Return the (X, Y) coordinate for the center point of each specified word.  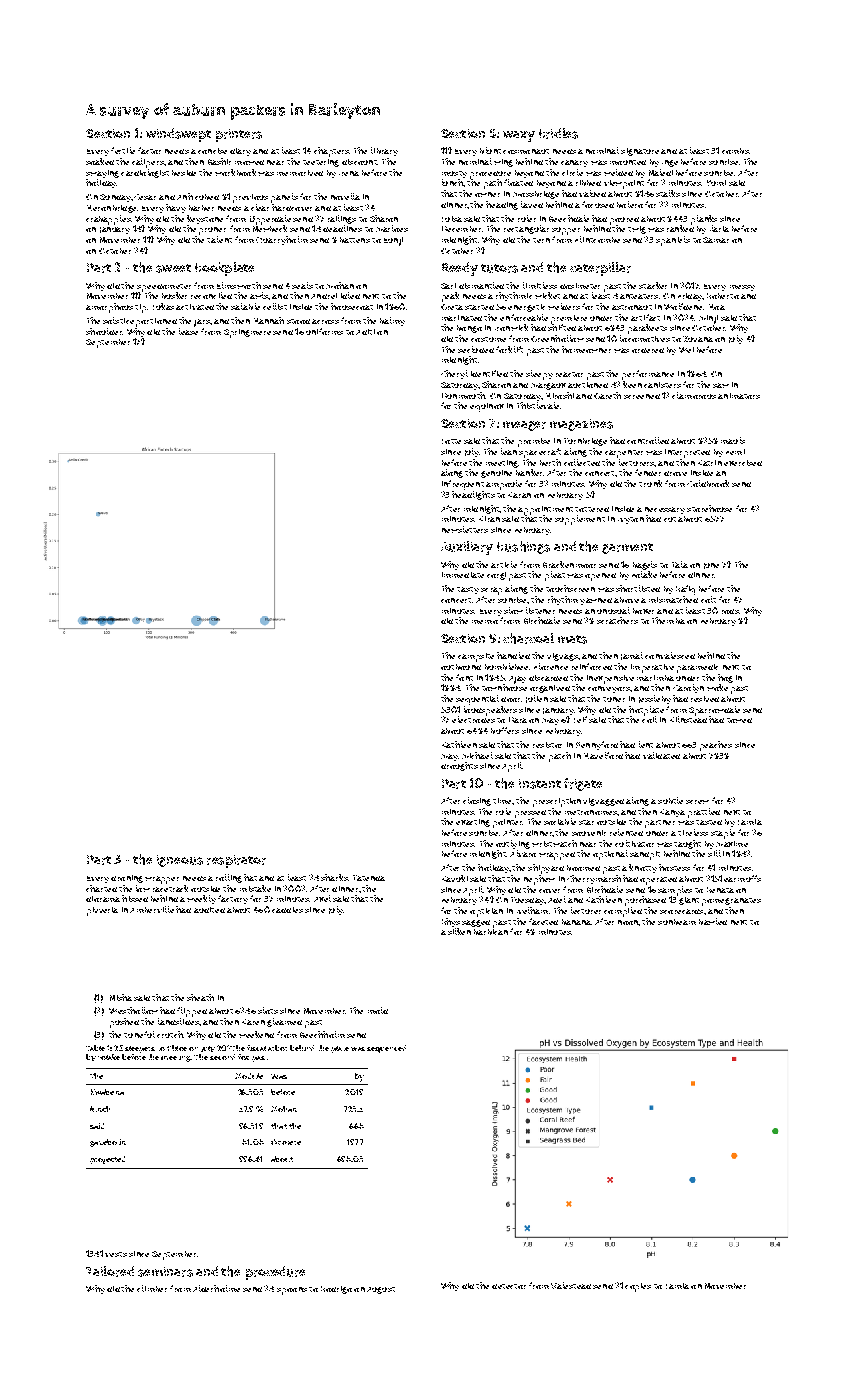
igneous (180, 861)
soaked (100, 161)
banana (576, 922)
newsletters (465, 529)
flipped (192, 1012)
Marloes (392, 228)
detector (509, 1286)
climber (152, 1288)
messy (742, 288)
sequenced (386, 1049)
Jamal (632, 656)
